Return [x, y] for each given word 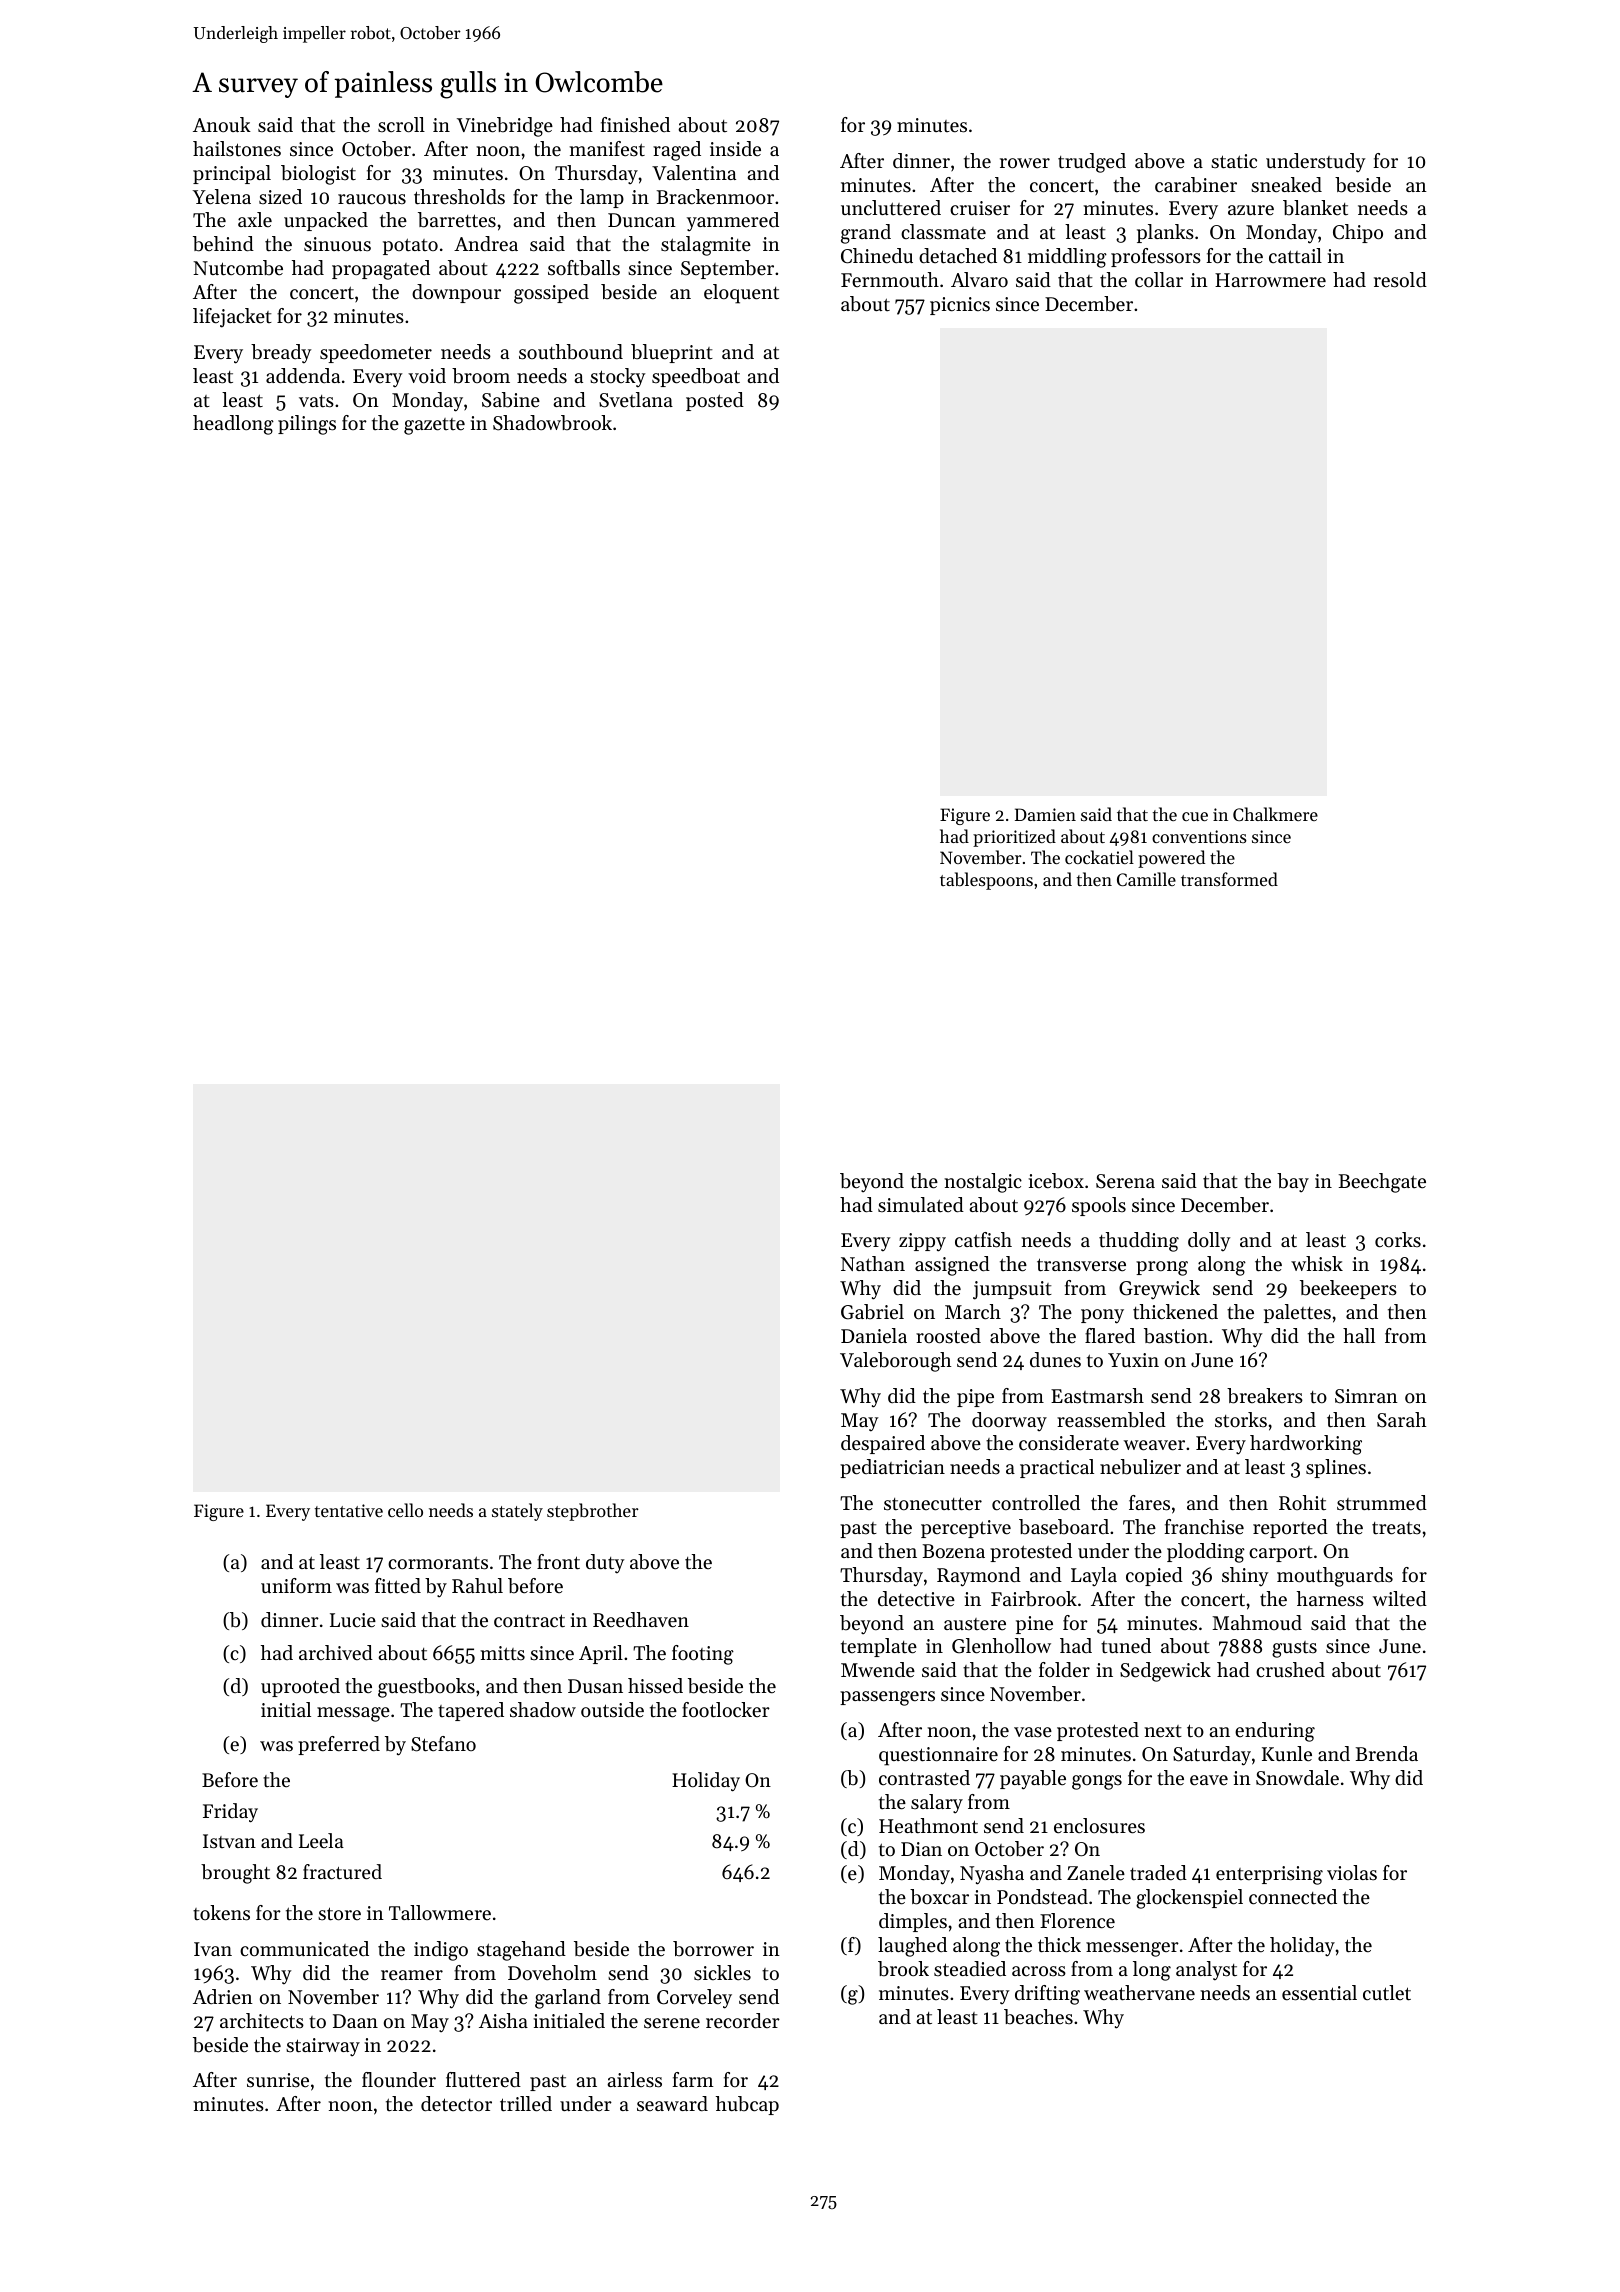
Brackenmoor [715, 197]
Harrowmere [1270, 280]
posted [715, 401]
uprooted [300, 1687]
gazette [434, 426]
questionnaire [938, 1756]
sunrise [278, 2080]
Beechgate [1382, 1183]
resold [1400, 280]
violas [1352, 1873]
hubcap [747, 2105]
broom [481, 376]
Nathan [873, 1264]
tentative [349, 1510]
